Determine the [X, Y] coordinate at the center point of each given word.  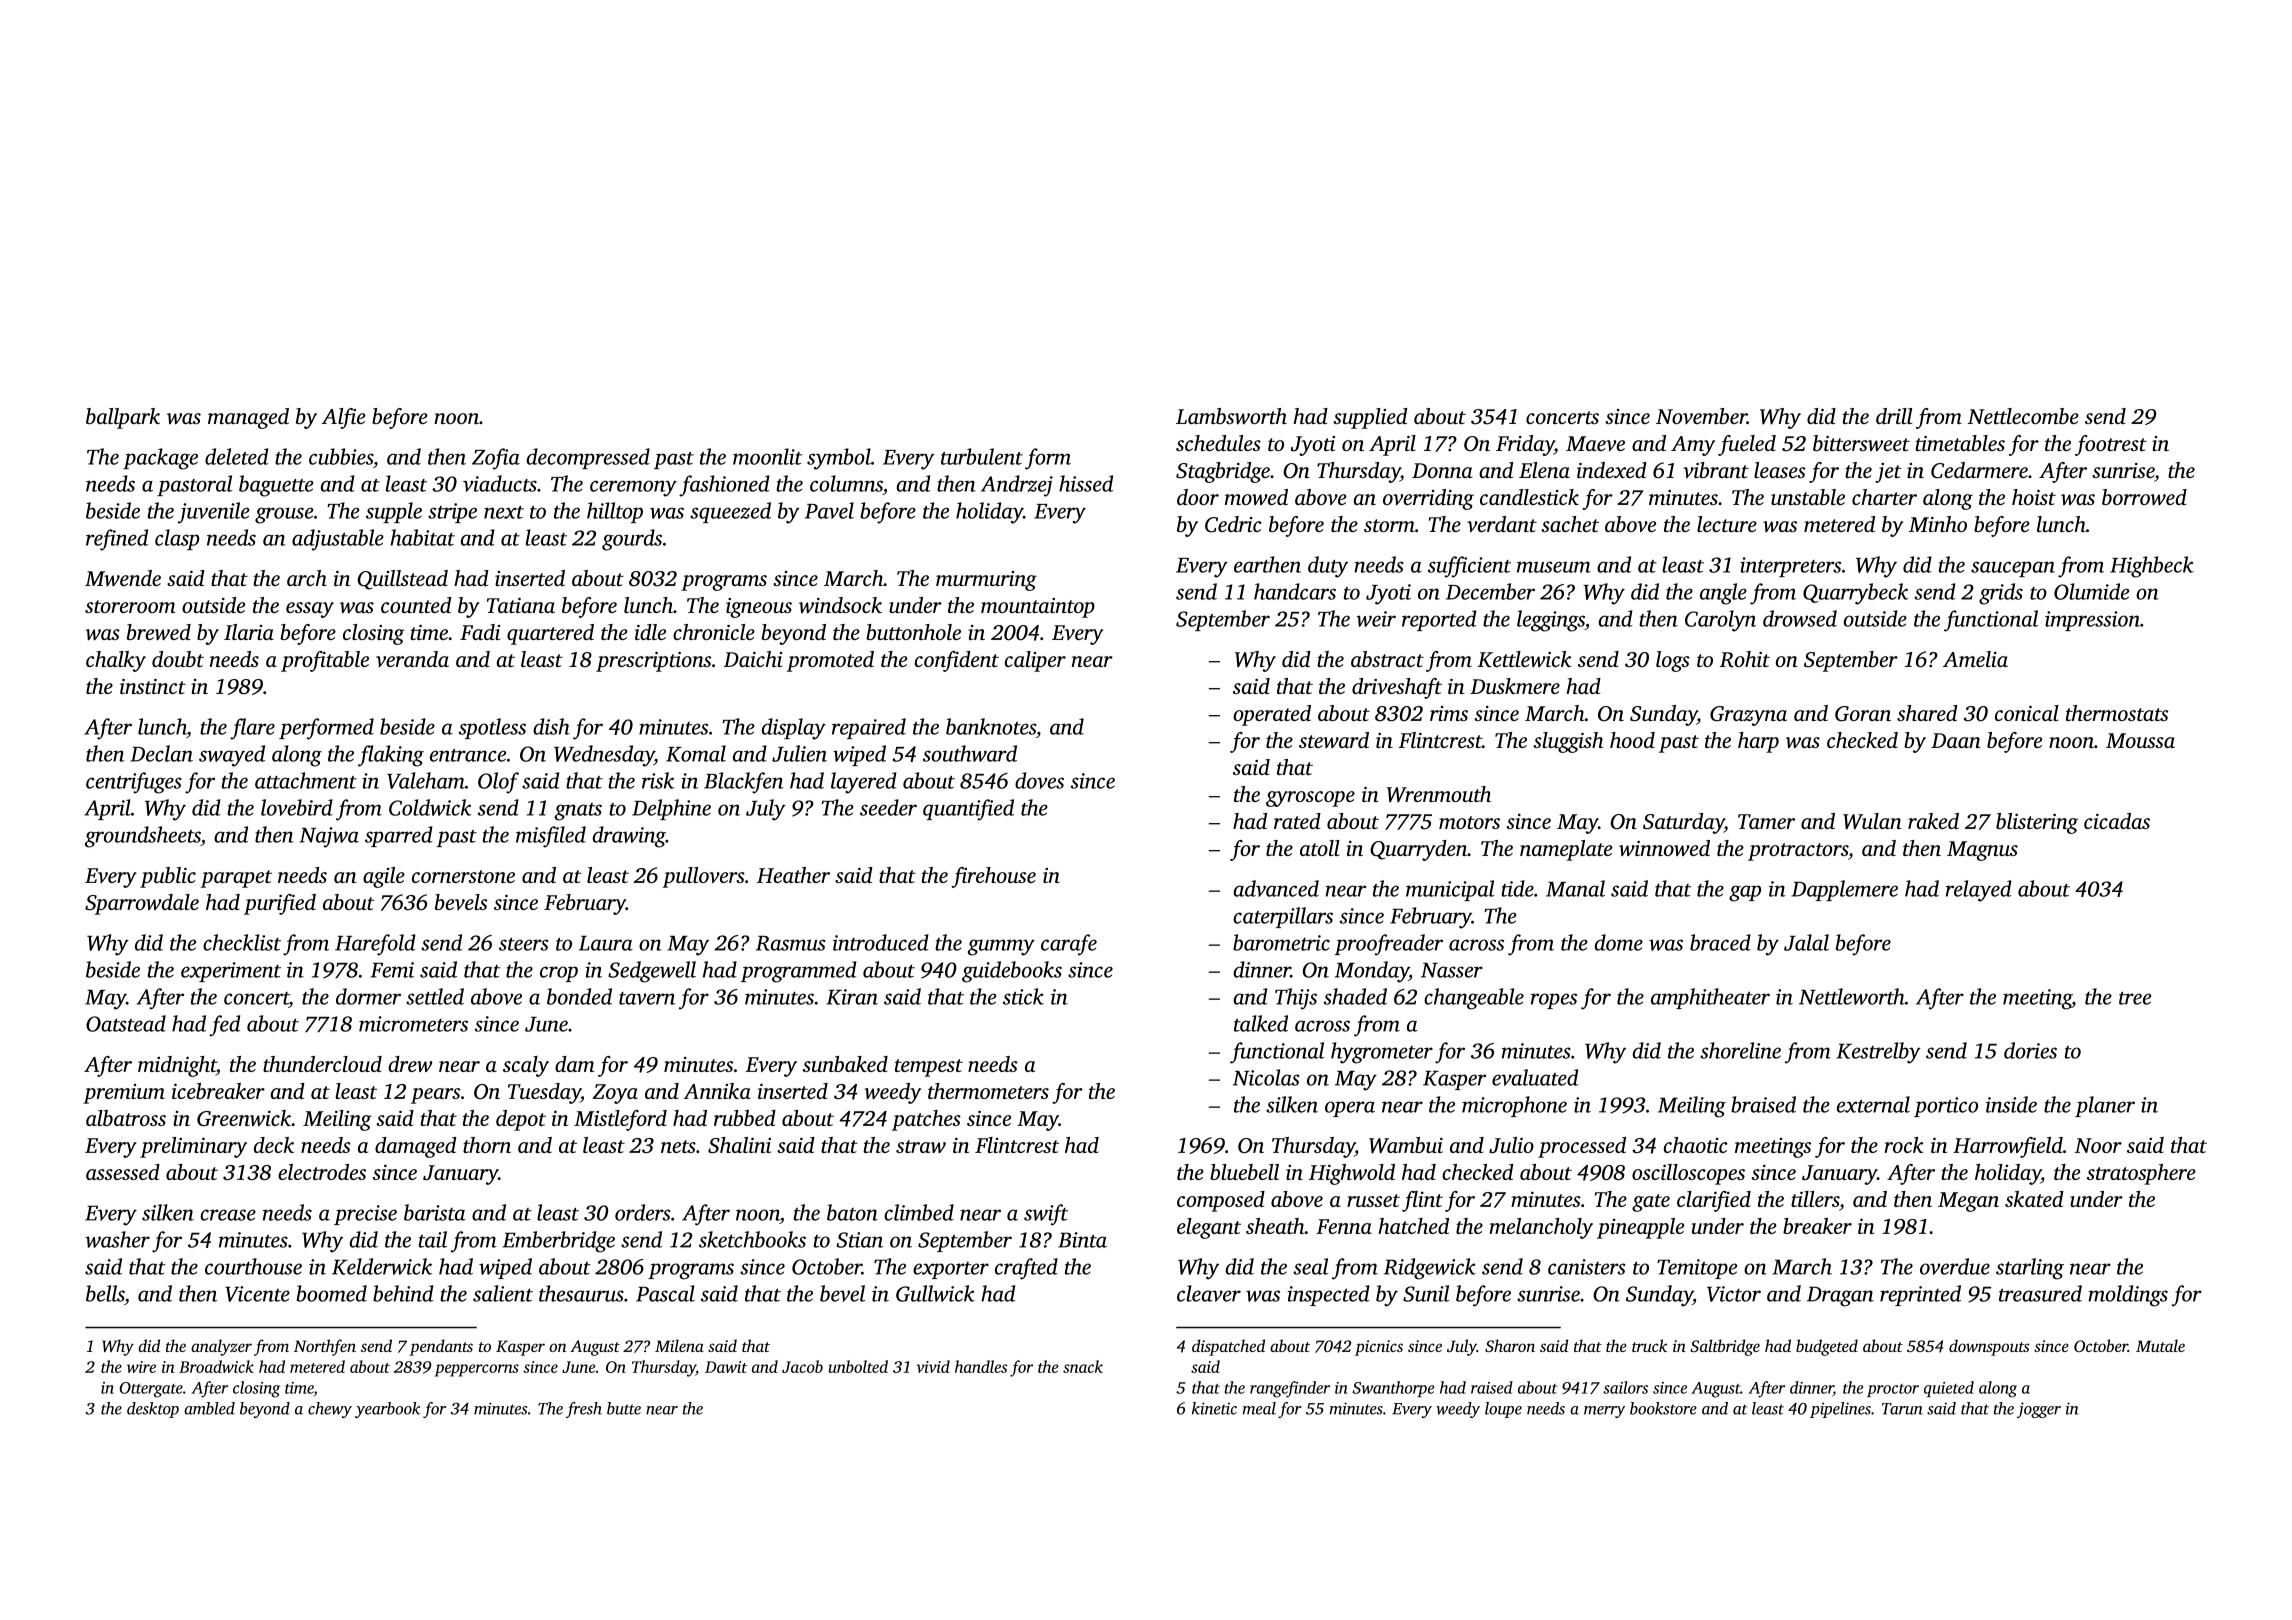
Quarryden [1418, 850]
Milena [679, 1345]
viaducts [500, 483]
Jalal [1806, 942]
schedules [1218, 443]
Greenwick [244, 1118]
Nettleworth [1852, 996]
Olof [498, 783]
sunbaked [845, 1064]
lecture [1727, 524]
